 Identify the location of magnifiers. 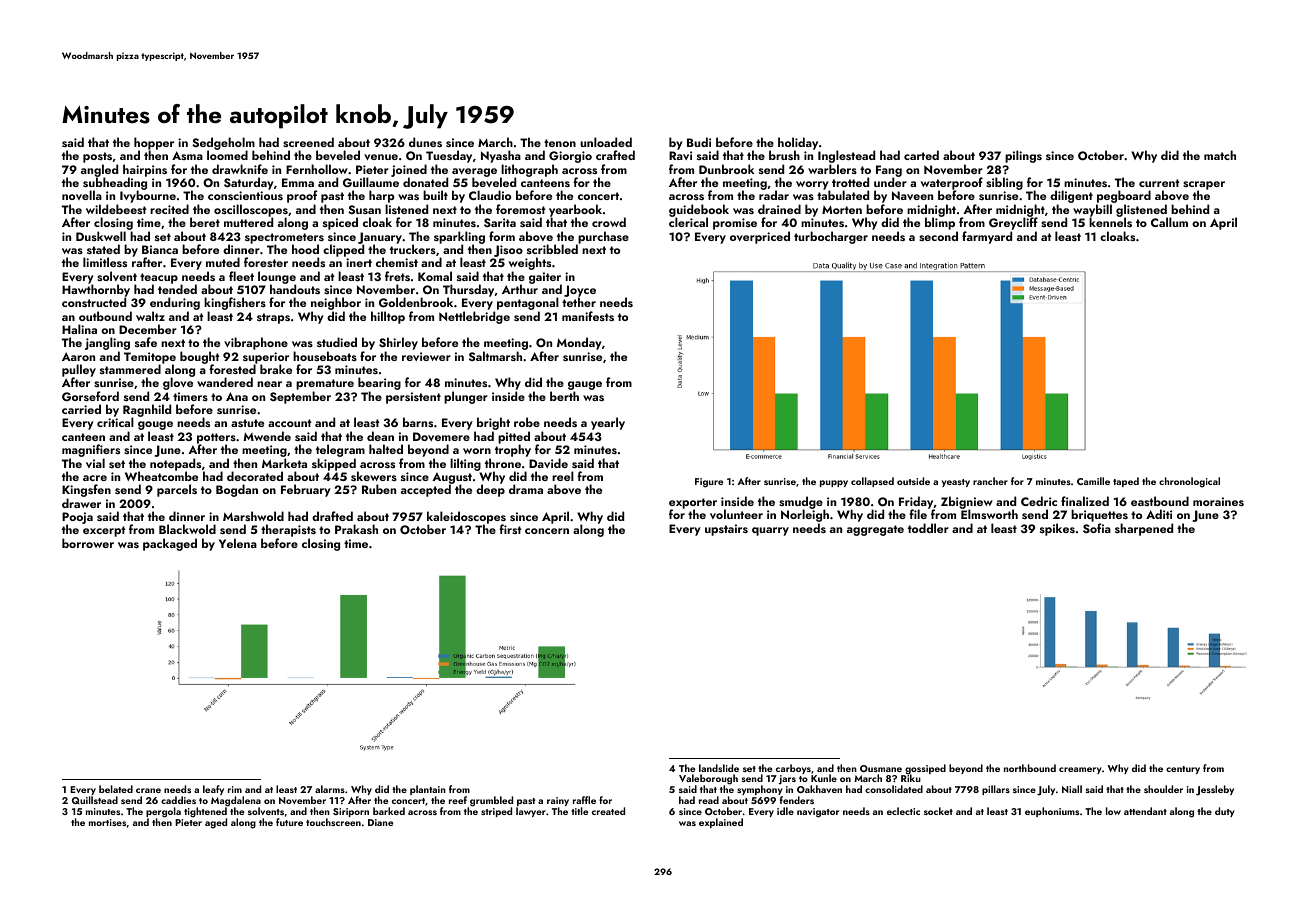
(91, 450).
